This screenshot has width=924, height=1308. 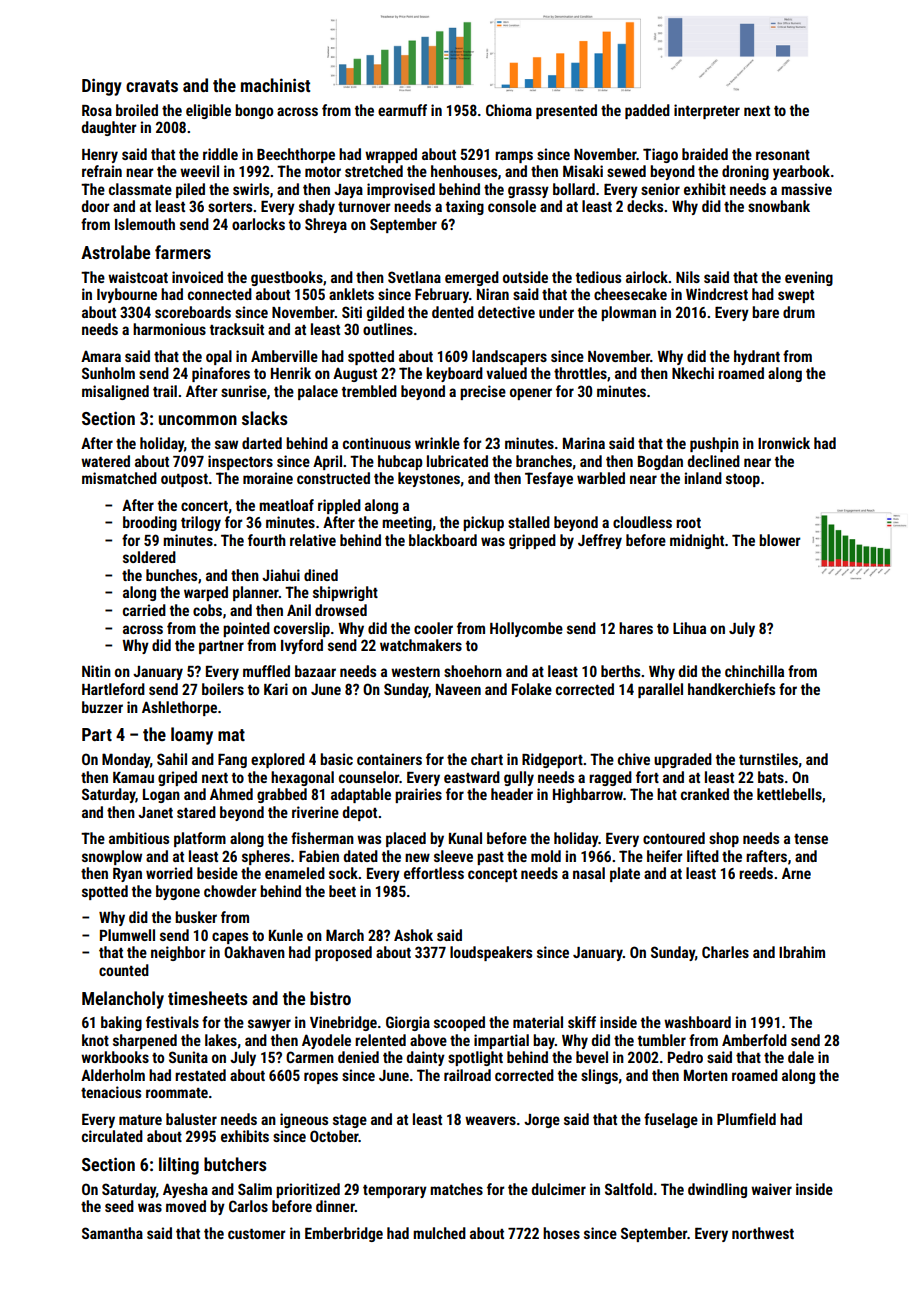 What do you see at coordinates (152, 86) in the screenshot?
I see `cravats` at bounding box center [152, 86].
